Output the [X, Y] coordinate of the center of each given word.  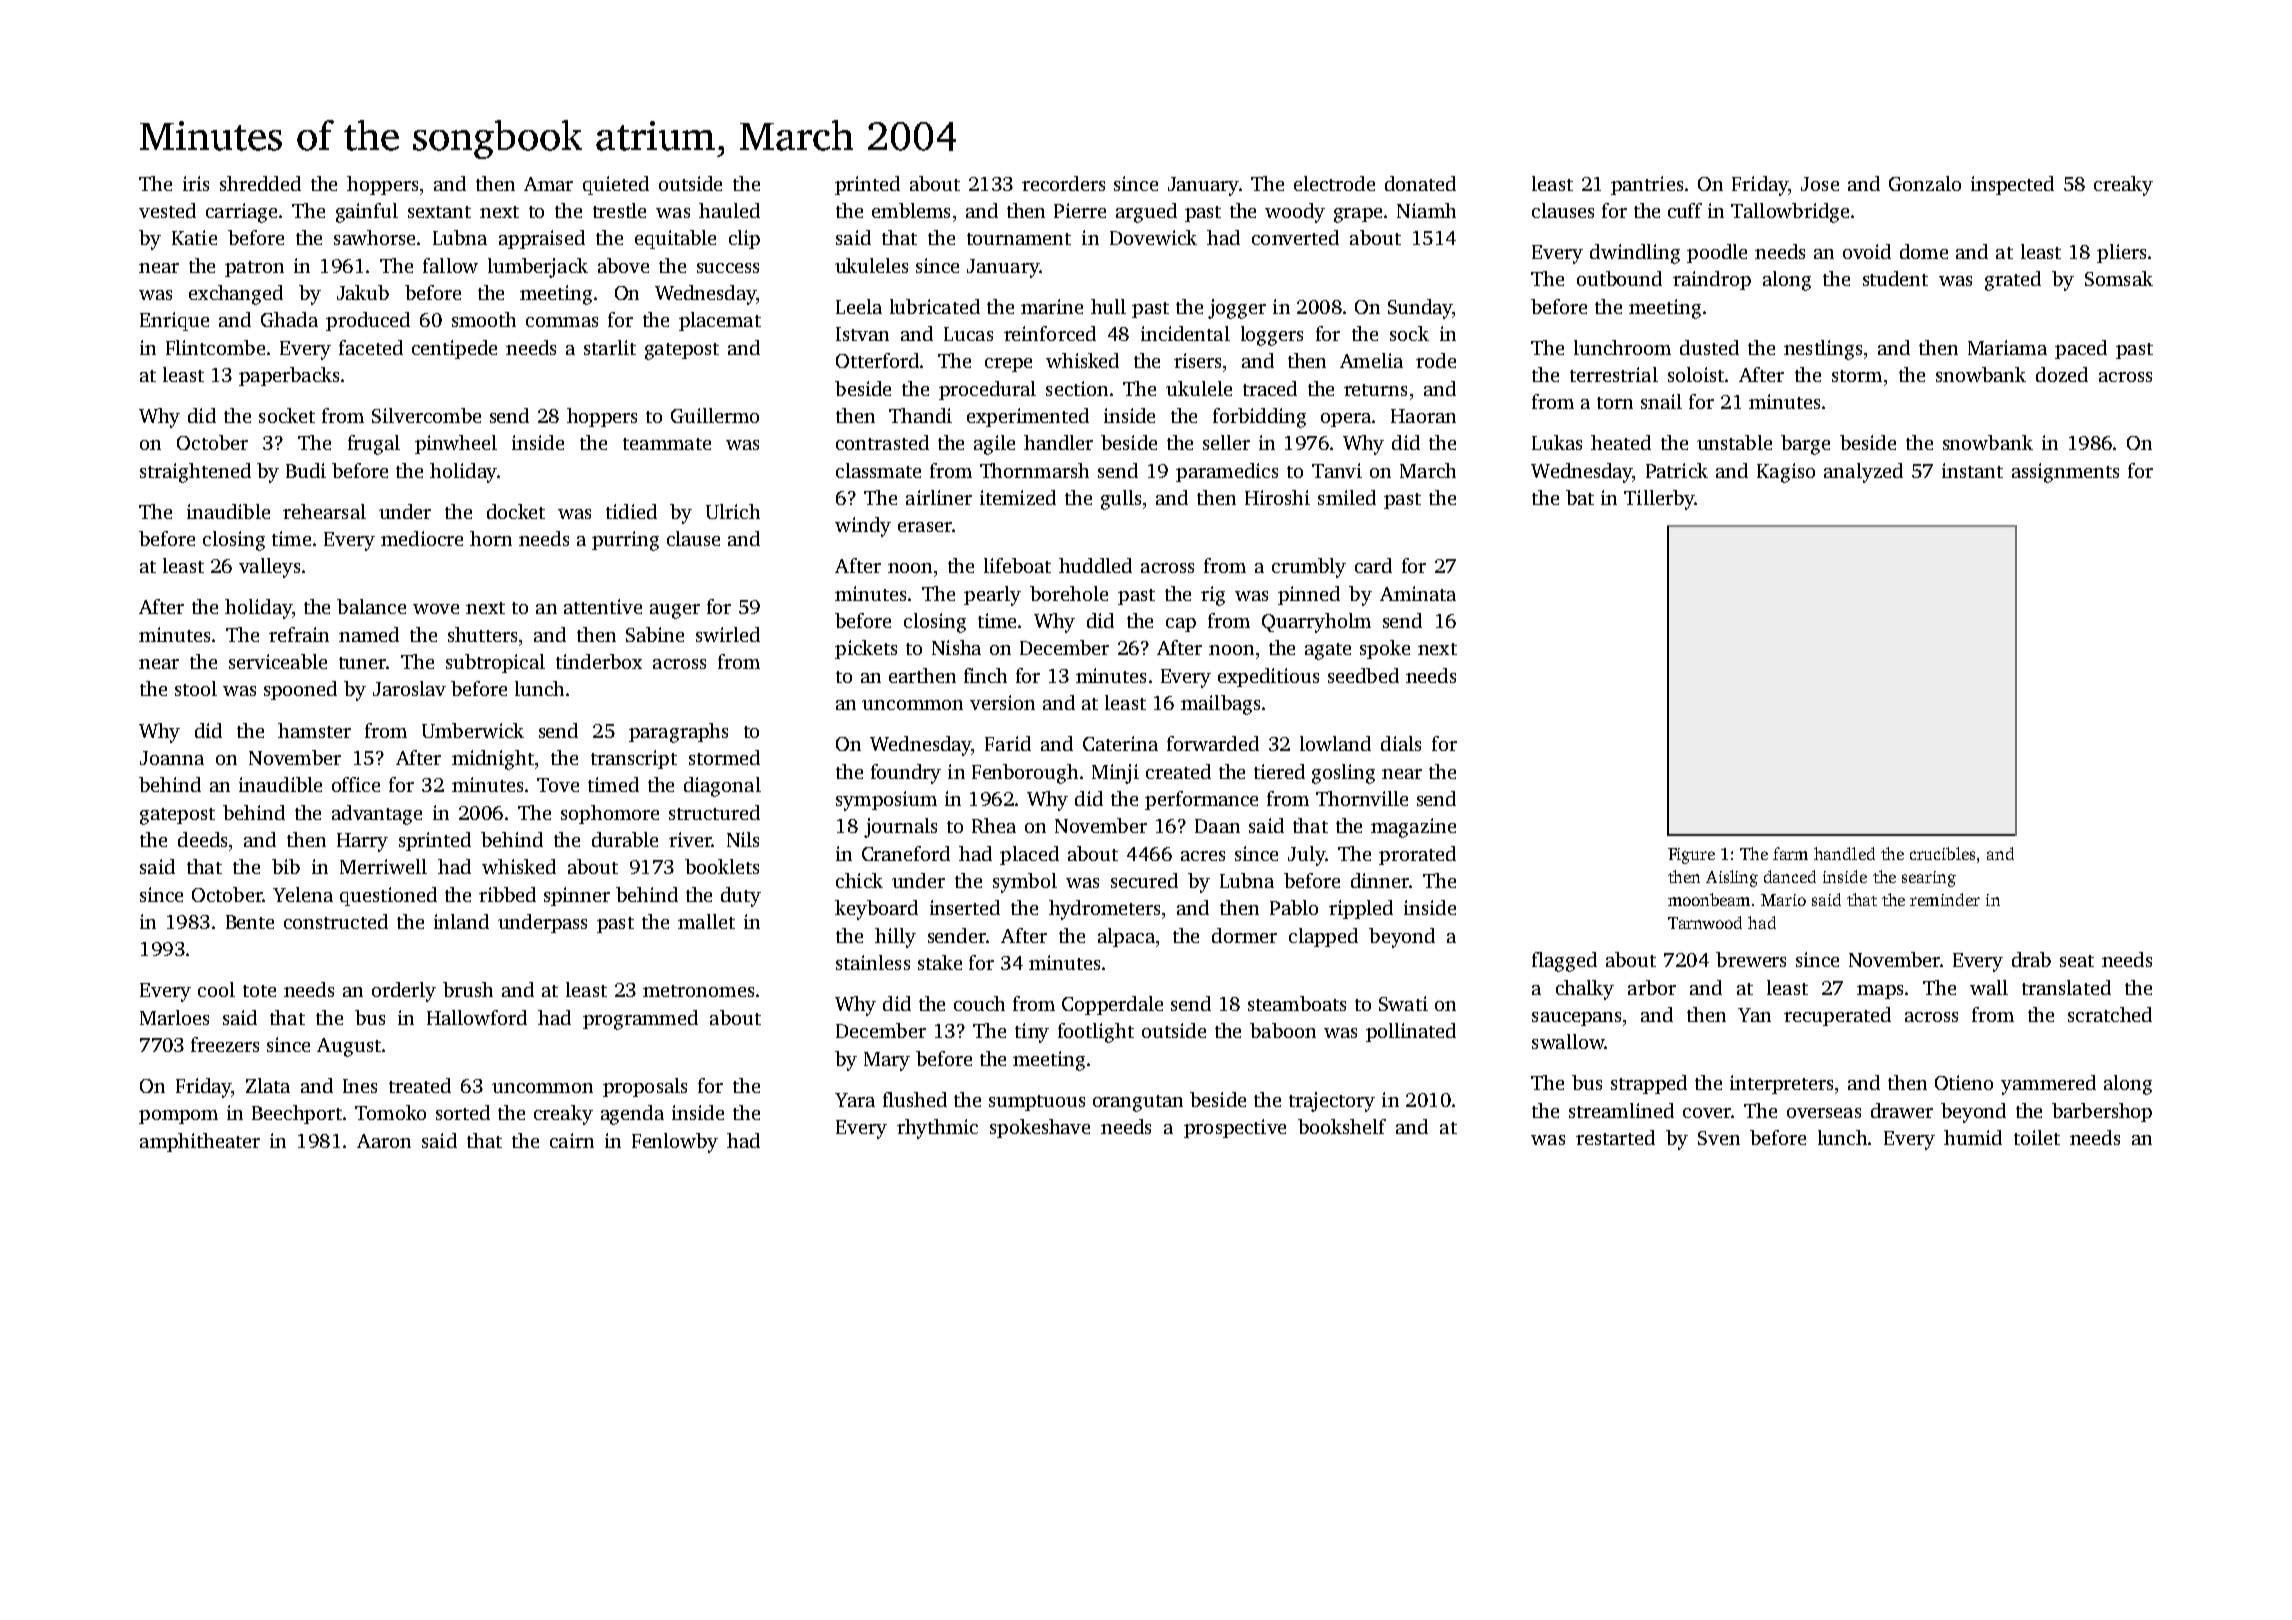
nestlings [1823, 350]
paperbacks [289, 376]
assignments [2065, 473]
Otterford [877, 360]
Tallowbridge [1790, 213]
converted [1295, 237]
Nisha [956, 647]
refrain [299, 634]
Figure [1691, 856]
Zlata [268, 1085]
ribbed [507, 894]
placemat [720, 321]
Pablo [1294, 907]
